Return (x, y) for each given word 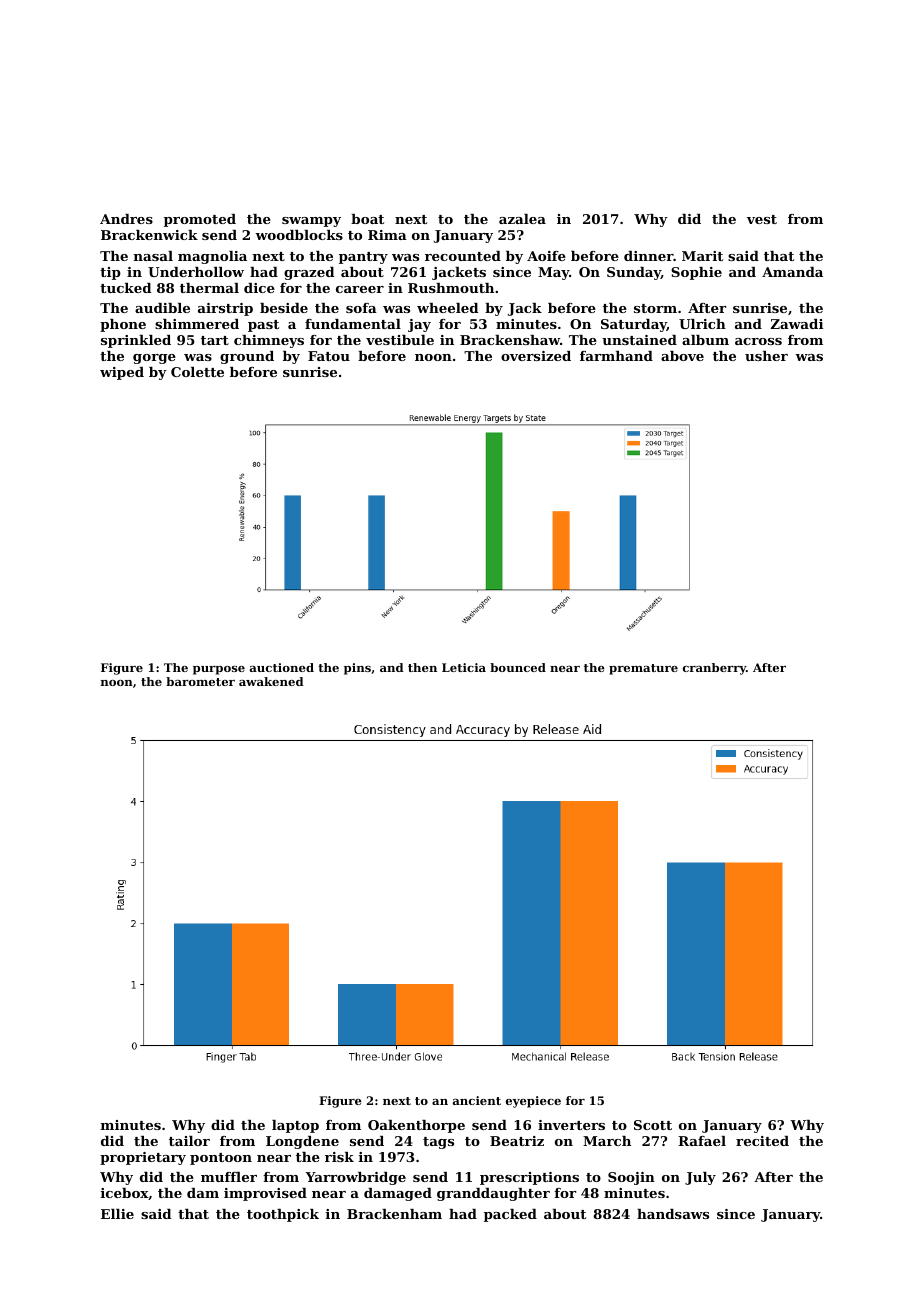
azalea (522, 219)
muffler (229, 1177)
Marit (702, 256)
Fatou (329, 356)
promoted (200, 220)
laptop (295, 1126)
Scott (653, 1125)
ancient (477, 1100)
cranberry (714, 669)
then (422, 667)
